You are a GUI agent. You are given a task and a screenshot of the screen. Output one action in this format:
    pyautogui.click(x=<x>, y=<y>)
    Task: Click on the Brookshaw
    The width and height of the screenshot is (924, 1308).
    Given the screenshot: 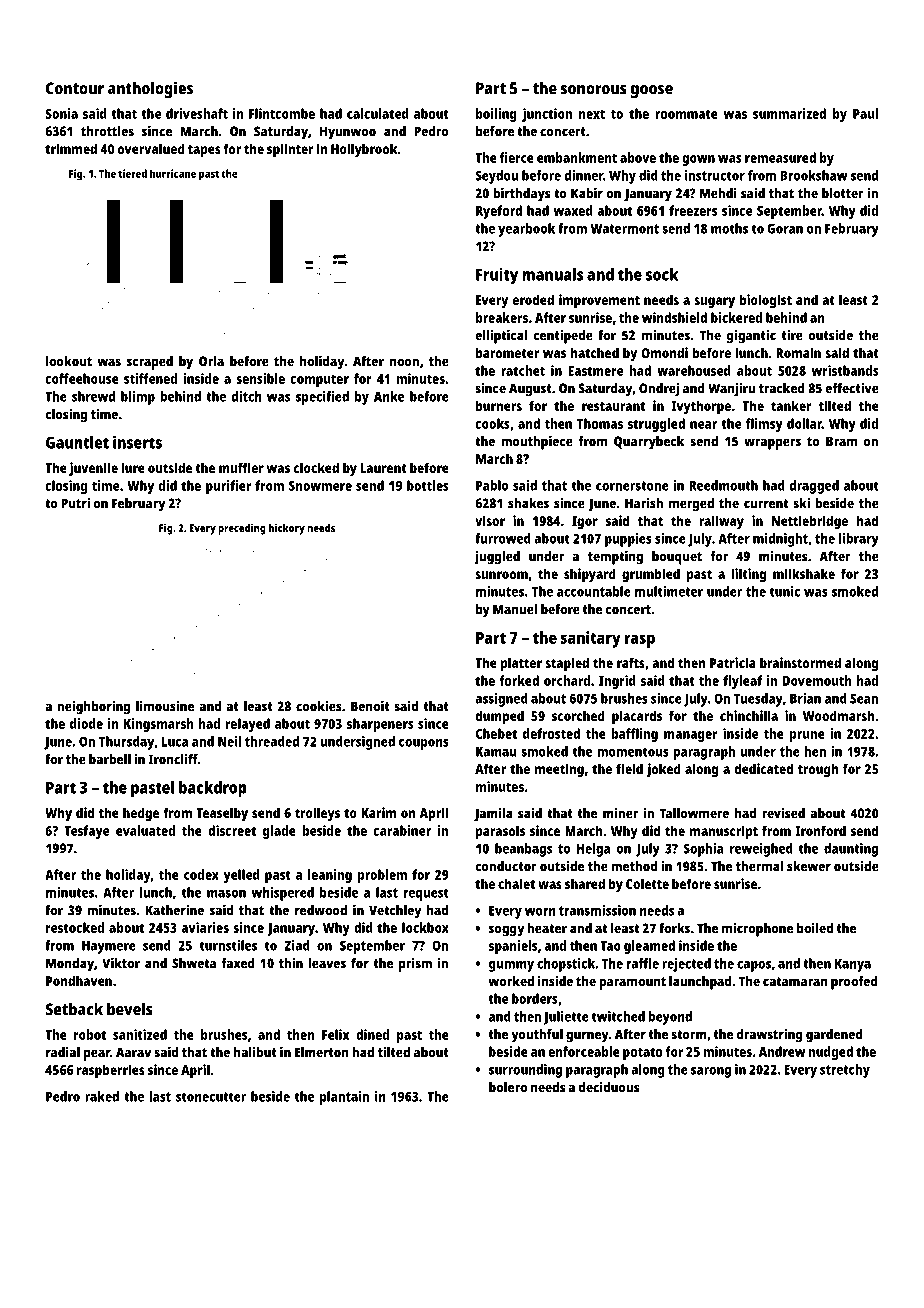 What is the action you would take?
    pyautogui.click(x=813, y=175)
